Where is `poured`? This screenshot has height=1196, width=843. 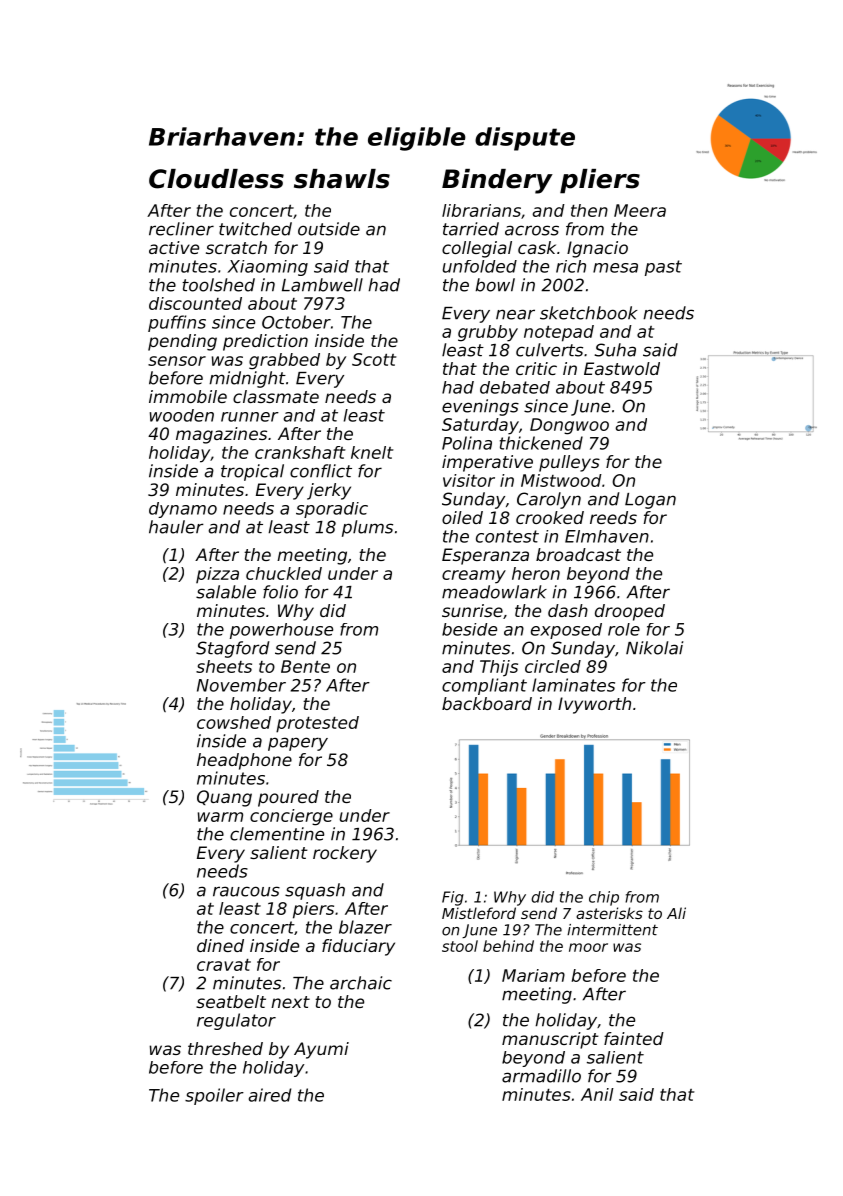
poured is located at coordinates (288, 798).
